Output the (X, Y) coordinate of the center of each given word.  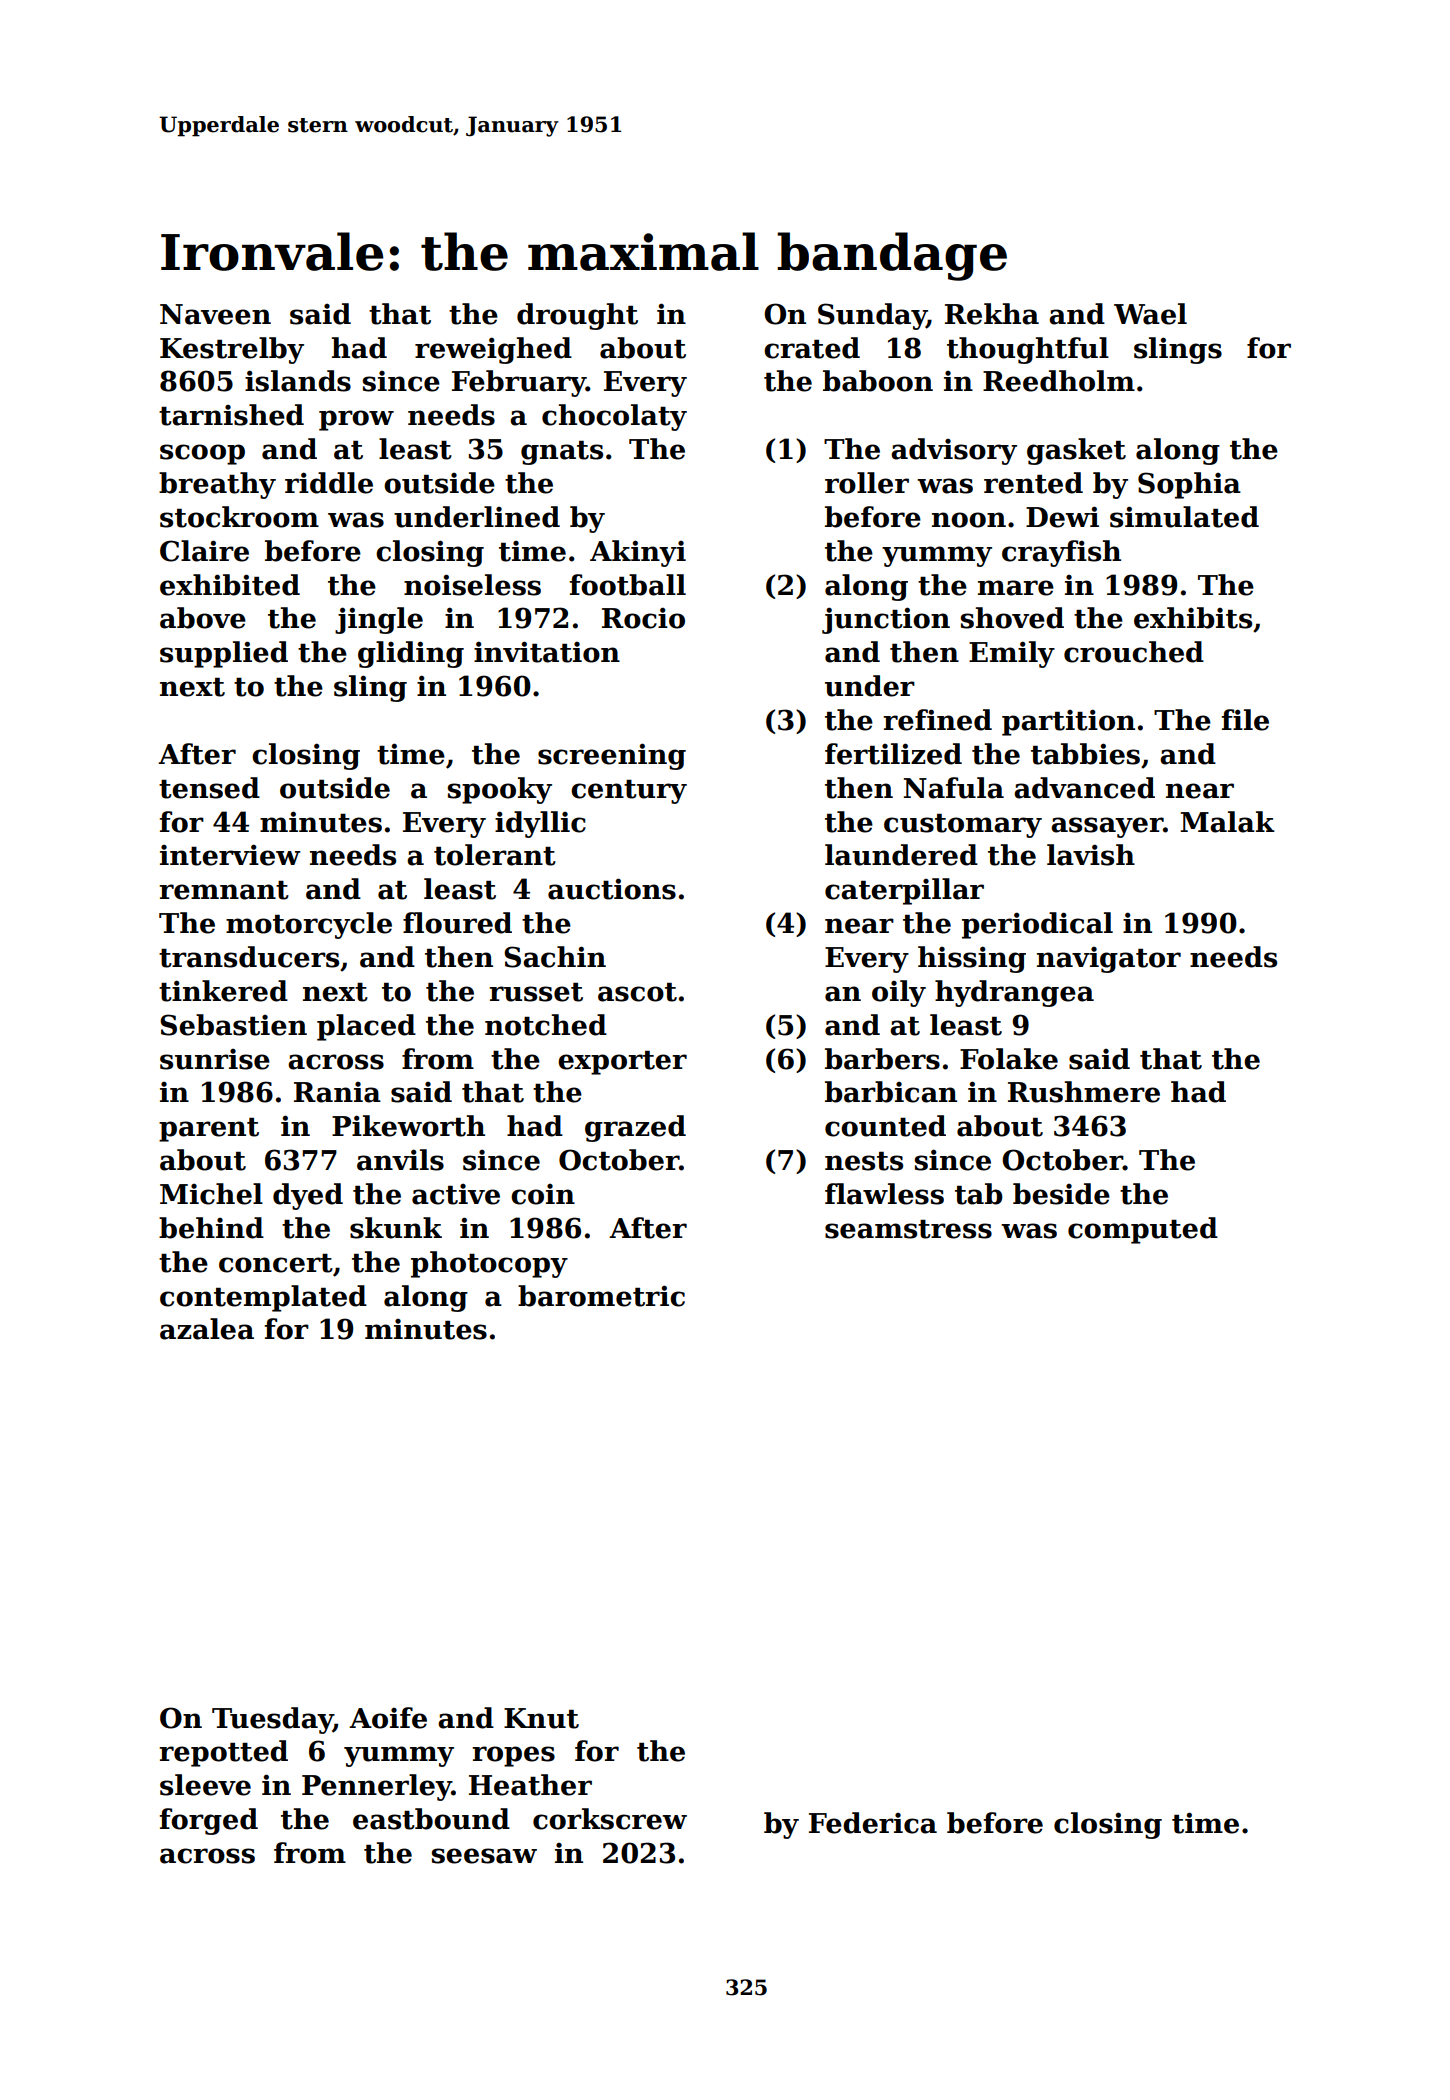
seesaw (484, 1856)
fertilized (893, 754)
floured (457, 923)
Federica (873, 1823)
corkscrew (610, 1819)
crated (812, 348)
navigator (1109, 960)
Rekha (992, 314)
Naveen (215, 314)
